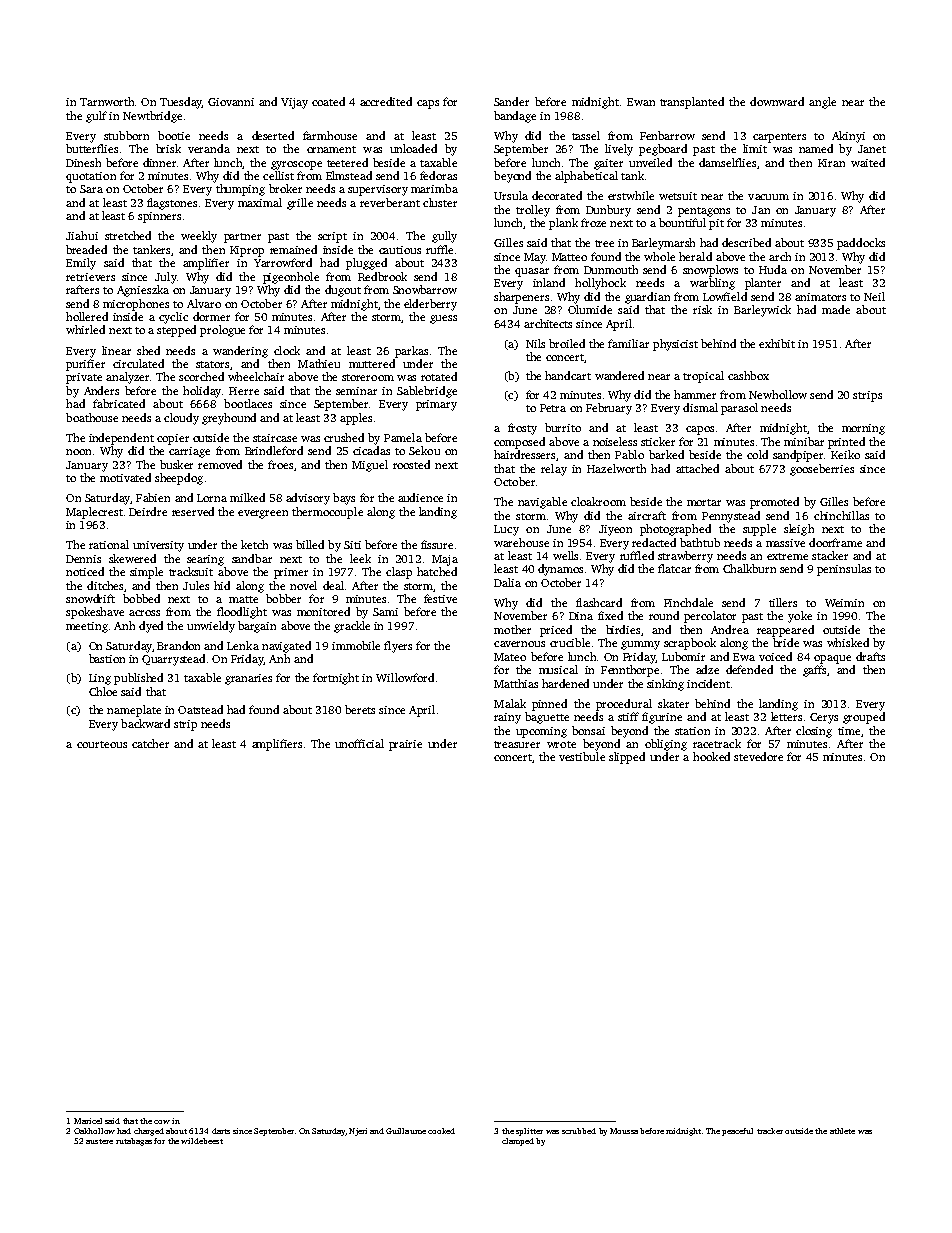 This document has width=952, height=1233. I want to click on stevedore, so click(758, 756).
